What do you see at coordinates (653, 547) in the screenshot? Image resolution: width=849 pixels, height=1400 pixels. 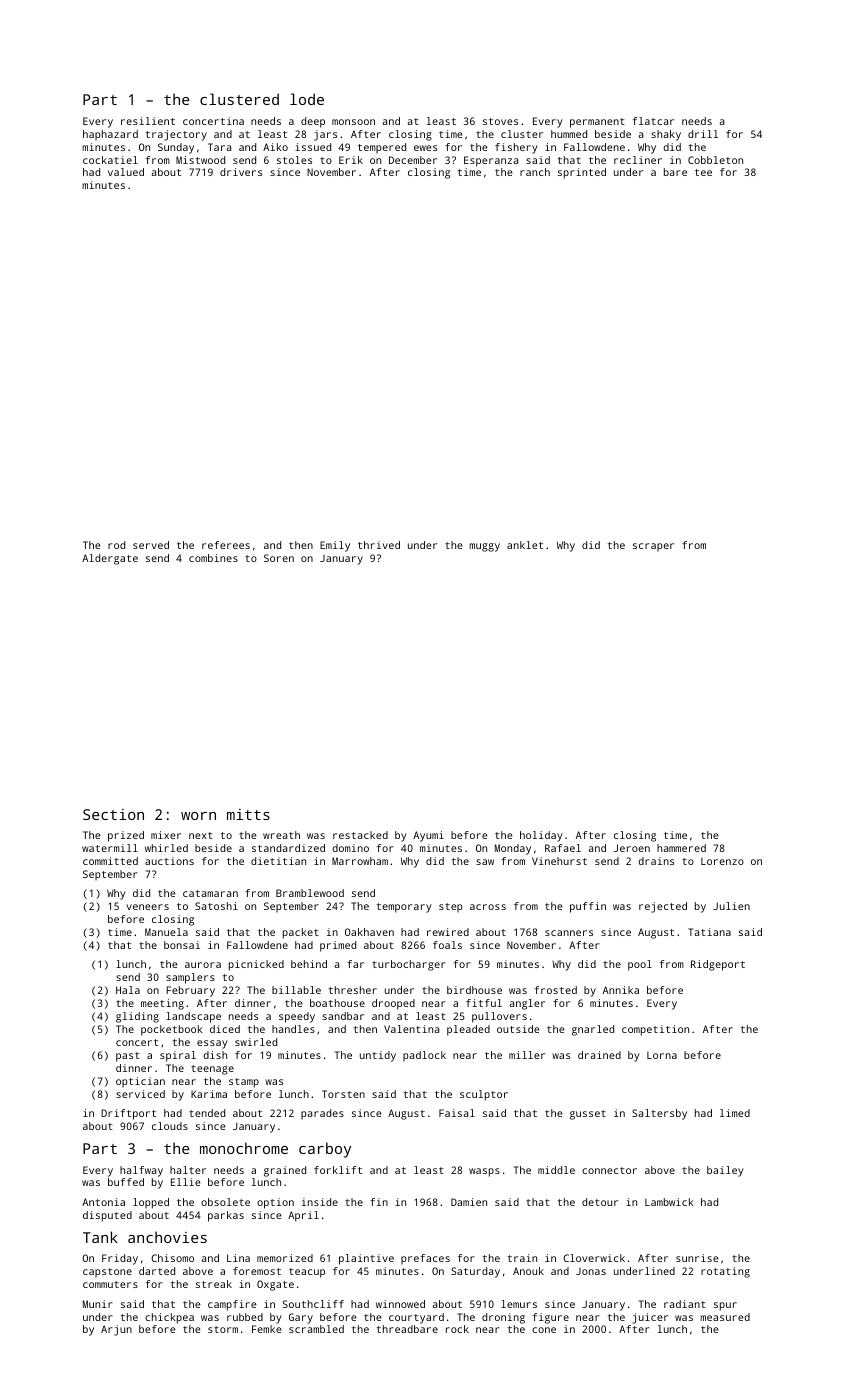 I see `scraper` at bounding box center [653, 547].
